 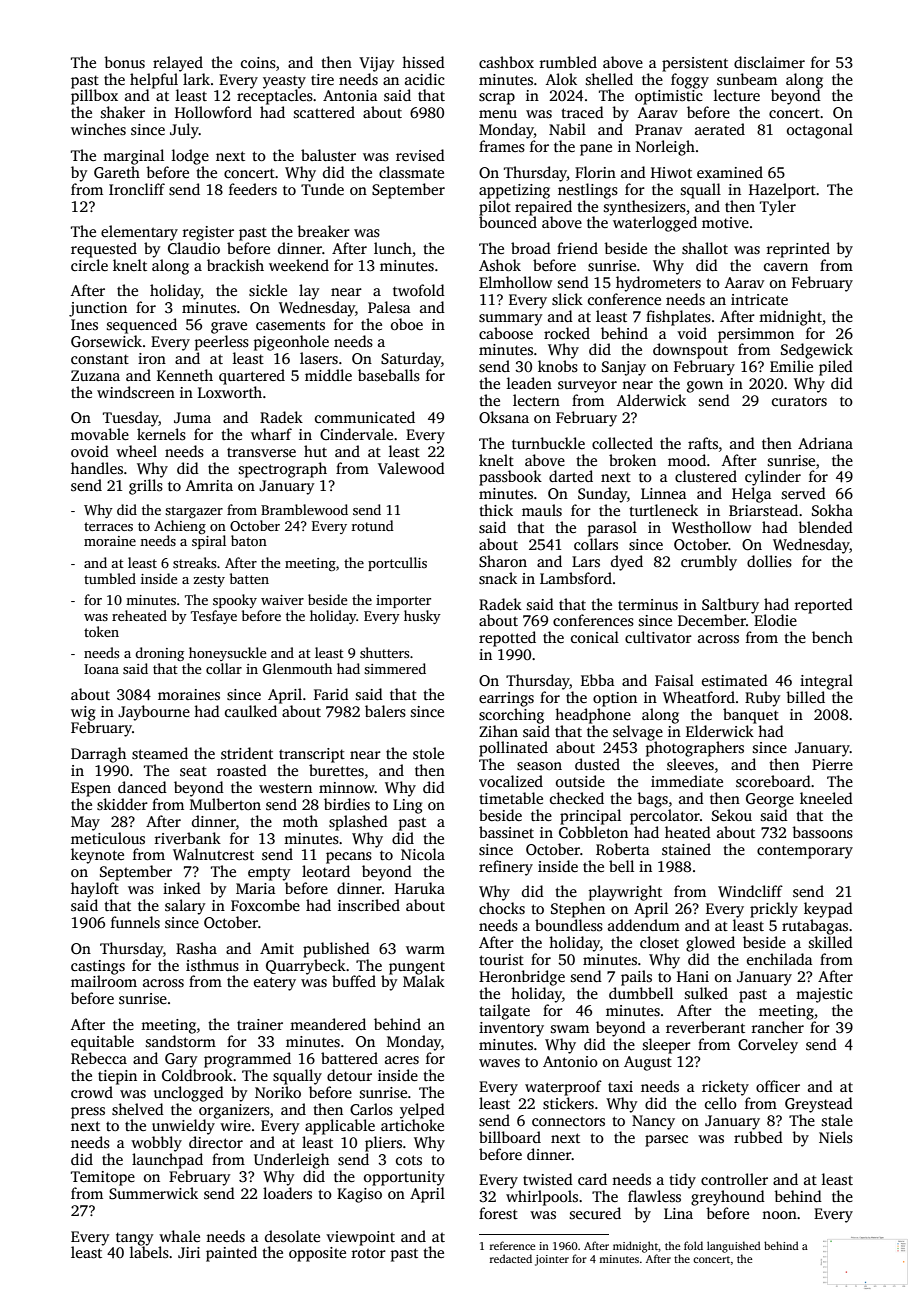 I want to click on lark, so click(x=196, y=79).
